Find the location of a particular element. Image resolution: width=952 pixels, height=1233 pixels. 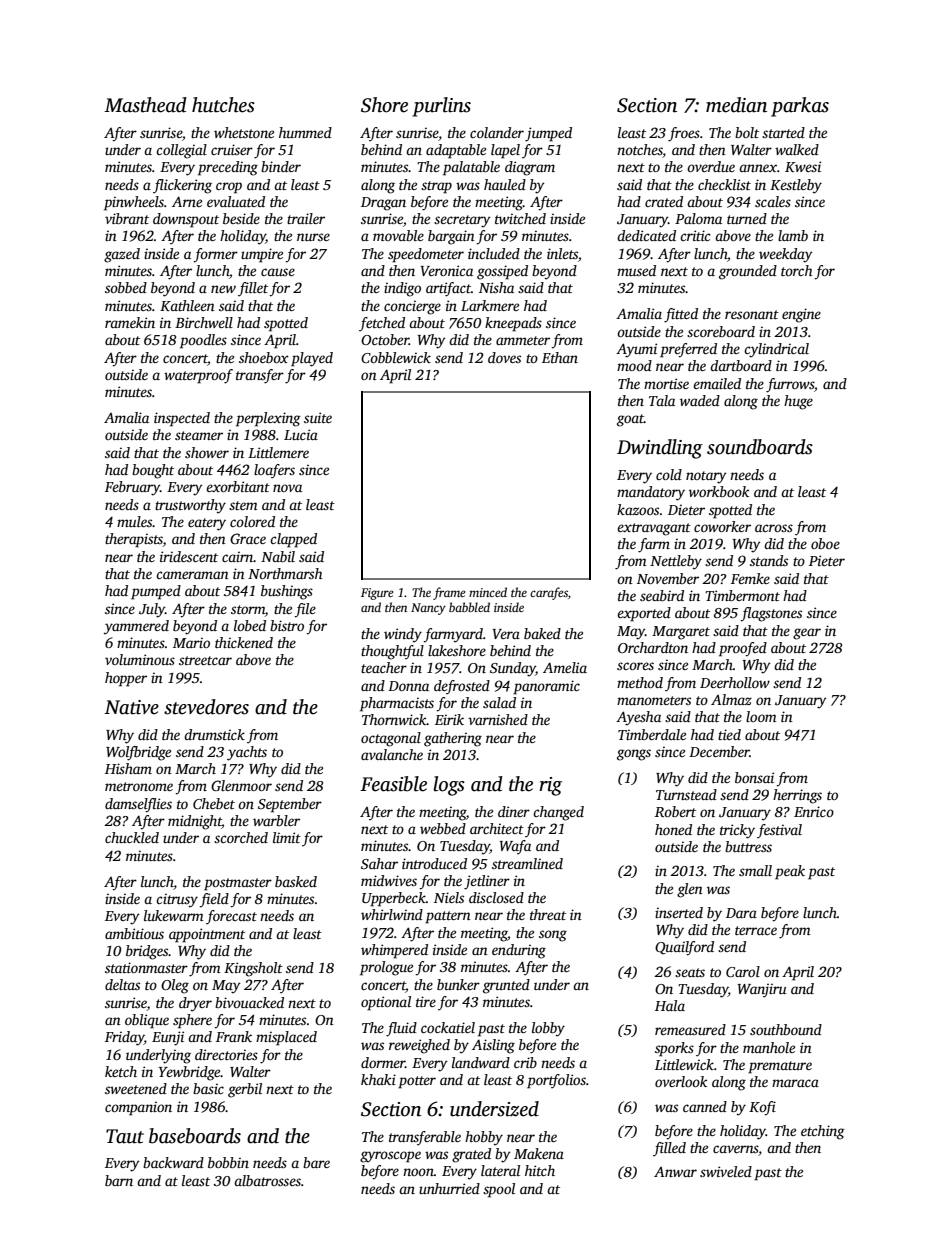

honed is located at coordinates (673, 829).
